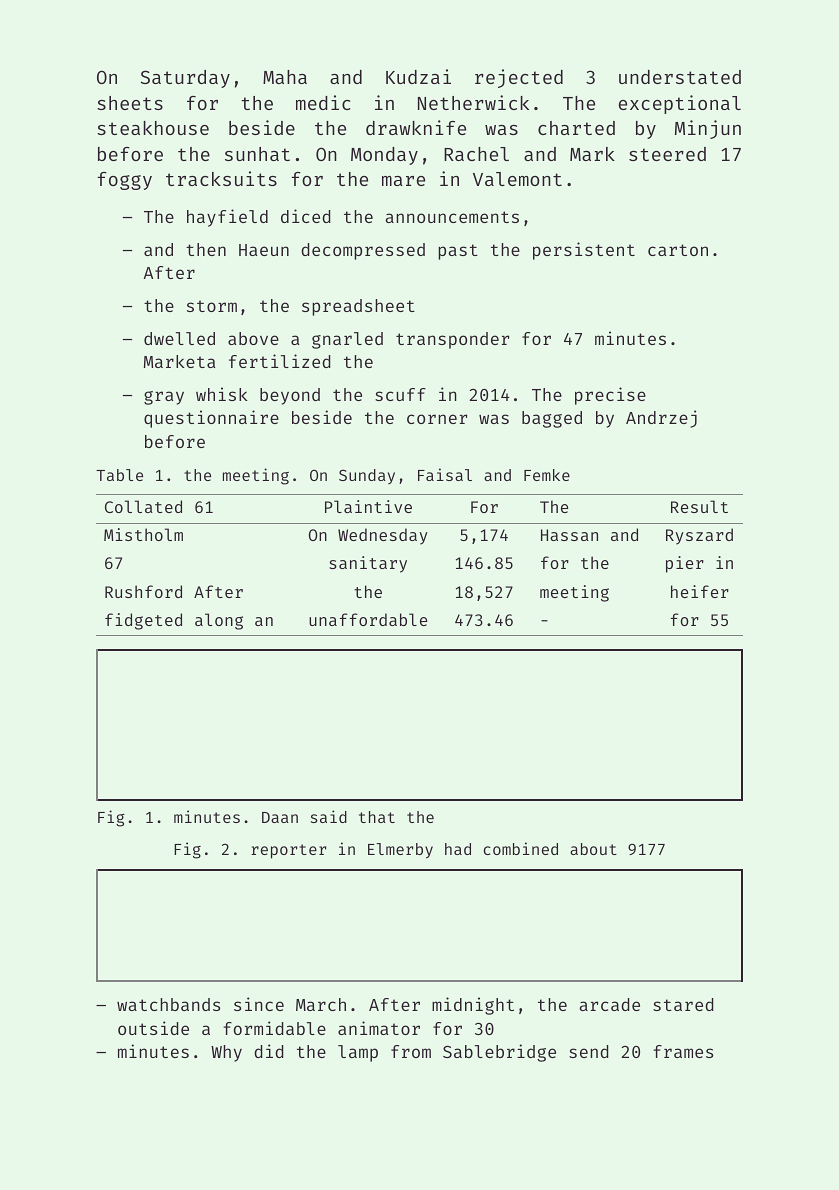 This screenshot has width=839, height=1190. What do you see at coordinates (219, 621) in the screenshot?
I see `along` at bounding box center [219, 621].
